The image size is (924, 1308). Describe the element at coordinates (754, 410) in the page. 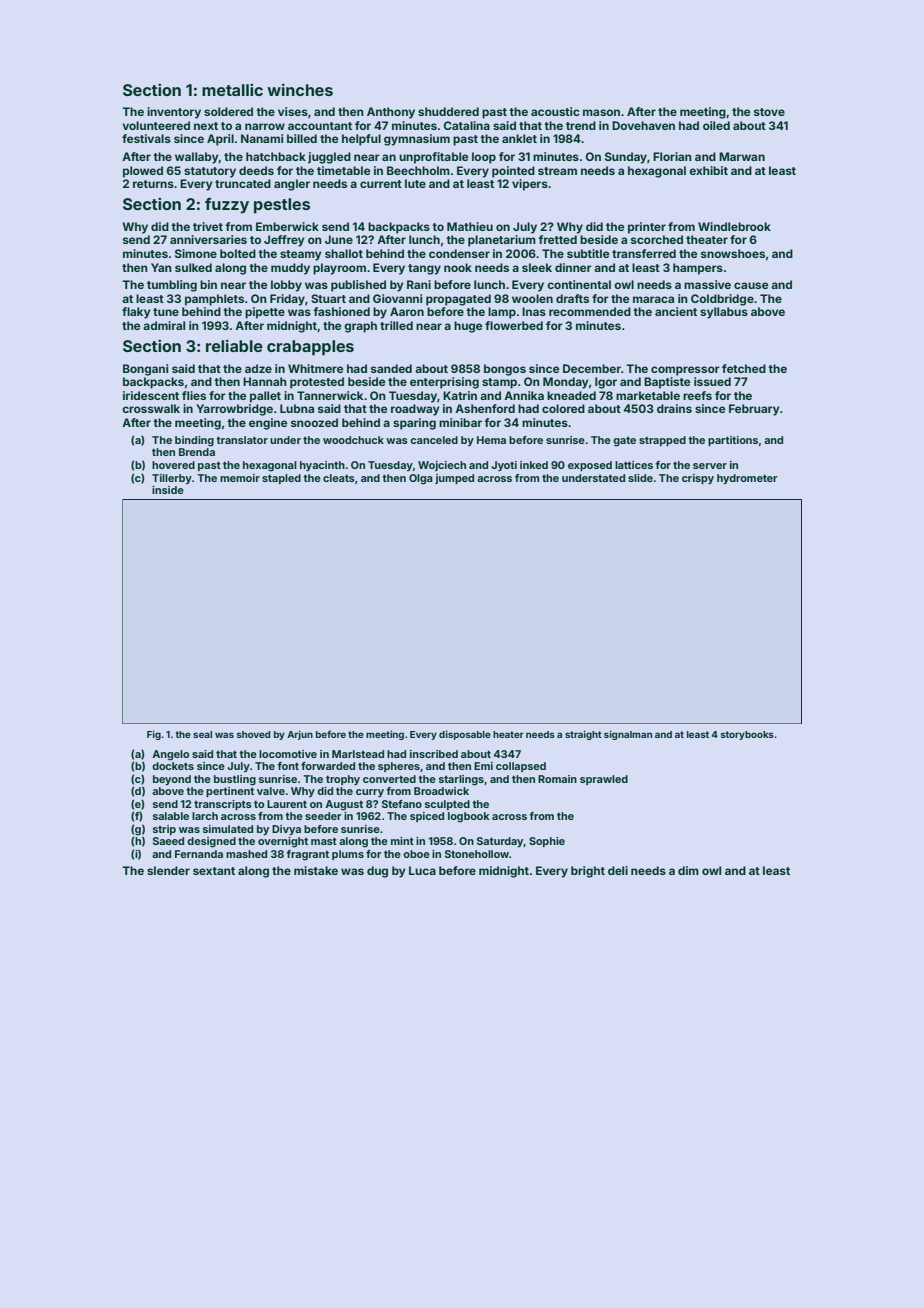

I see `February` at that location.
